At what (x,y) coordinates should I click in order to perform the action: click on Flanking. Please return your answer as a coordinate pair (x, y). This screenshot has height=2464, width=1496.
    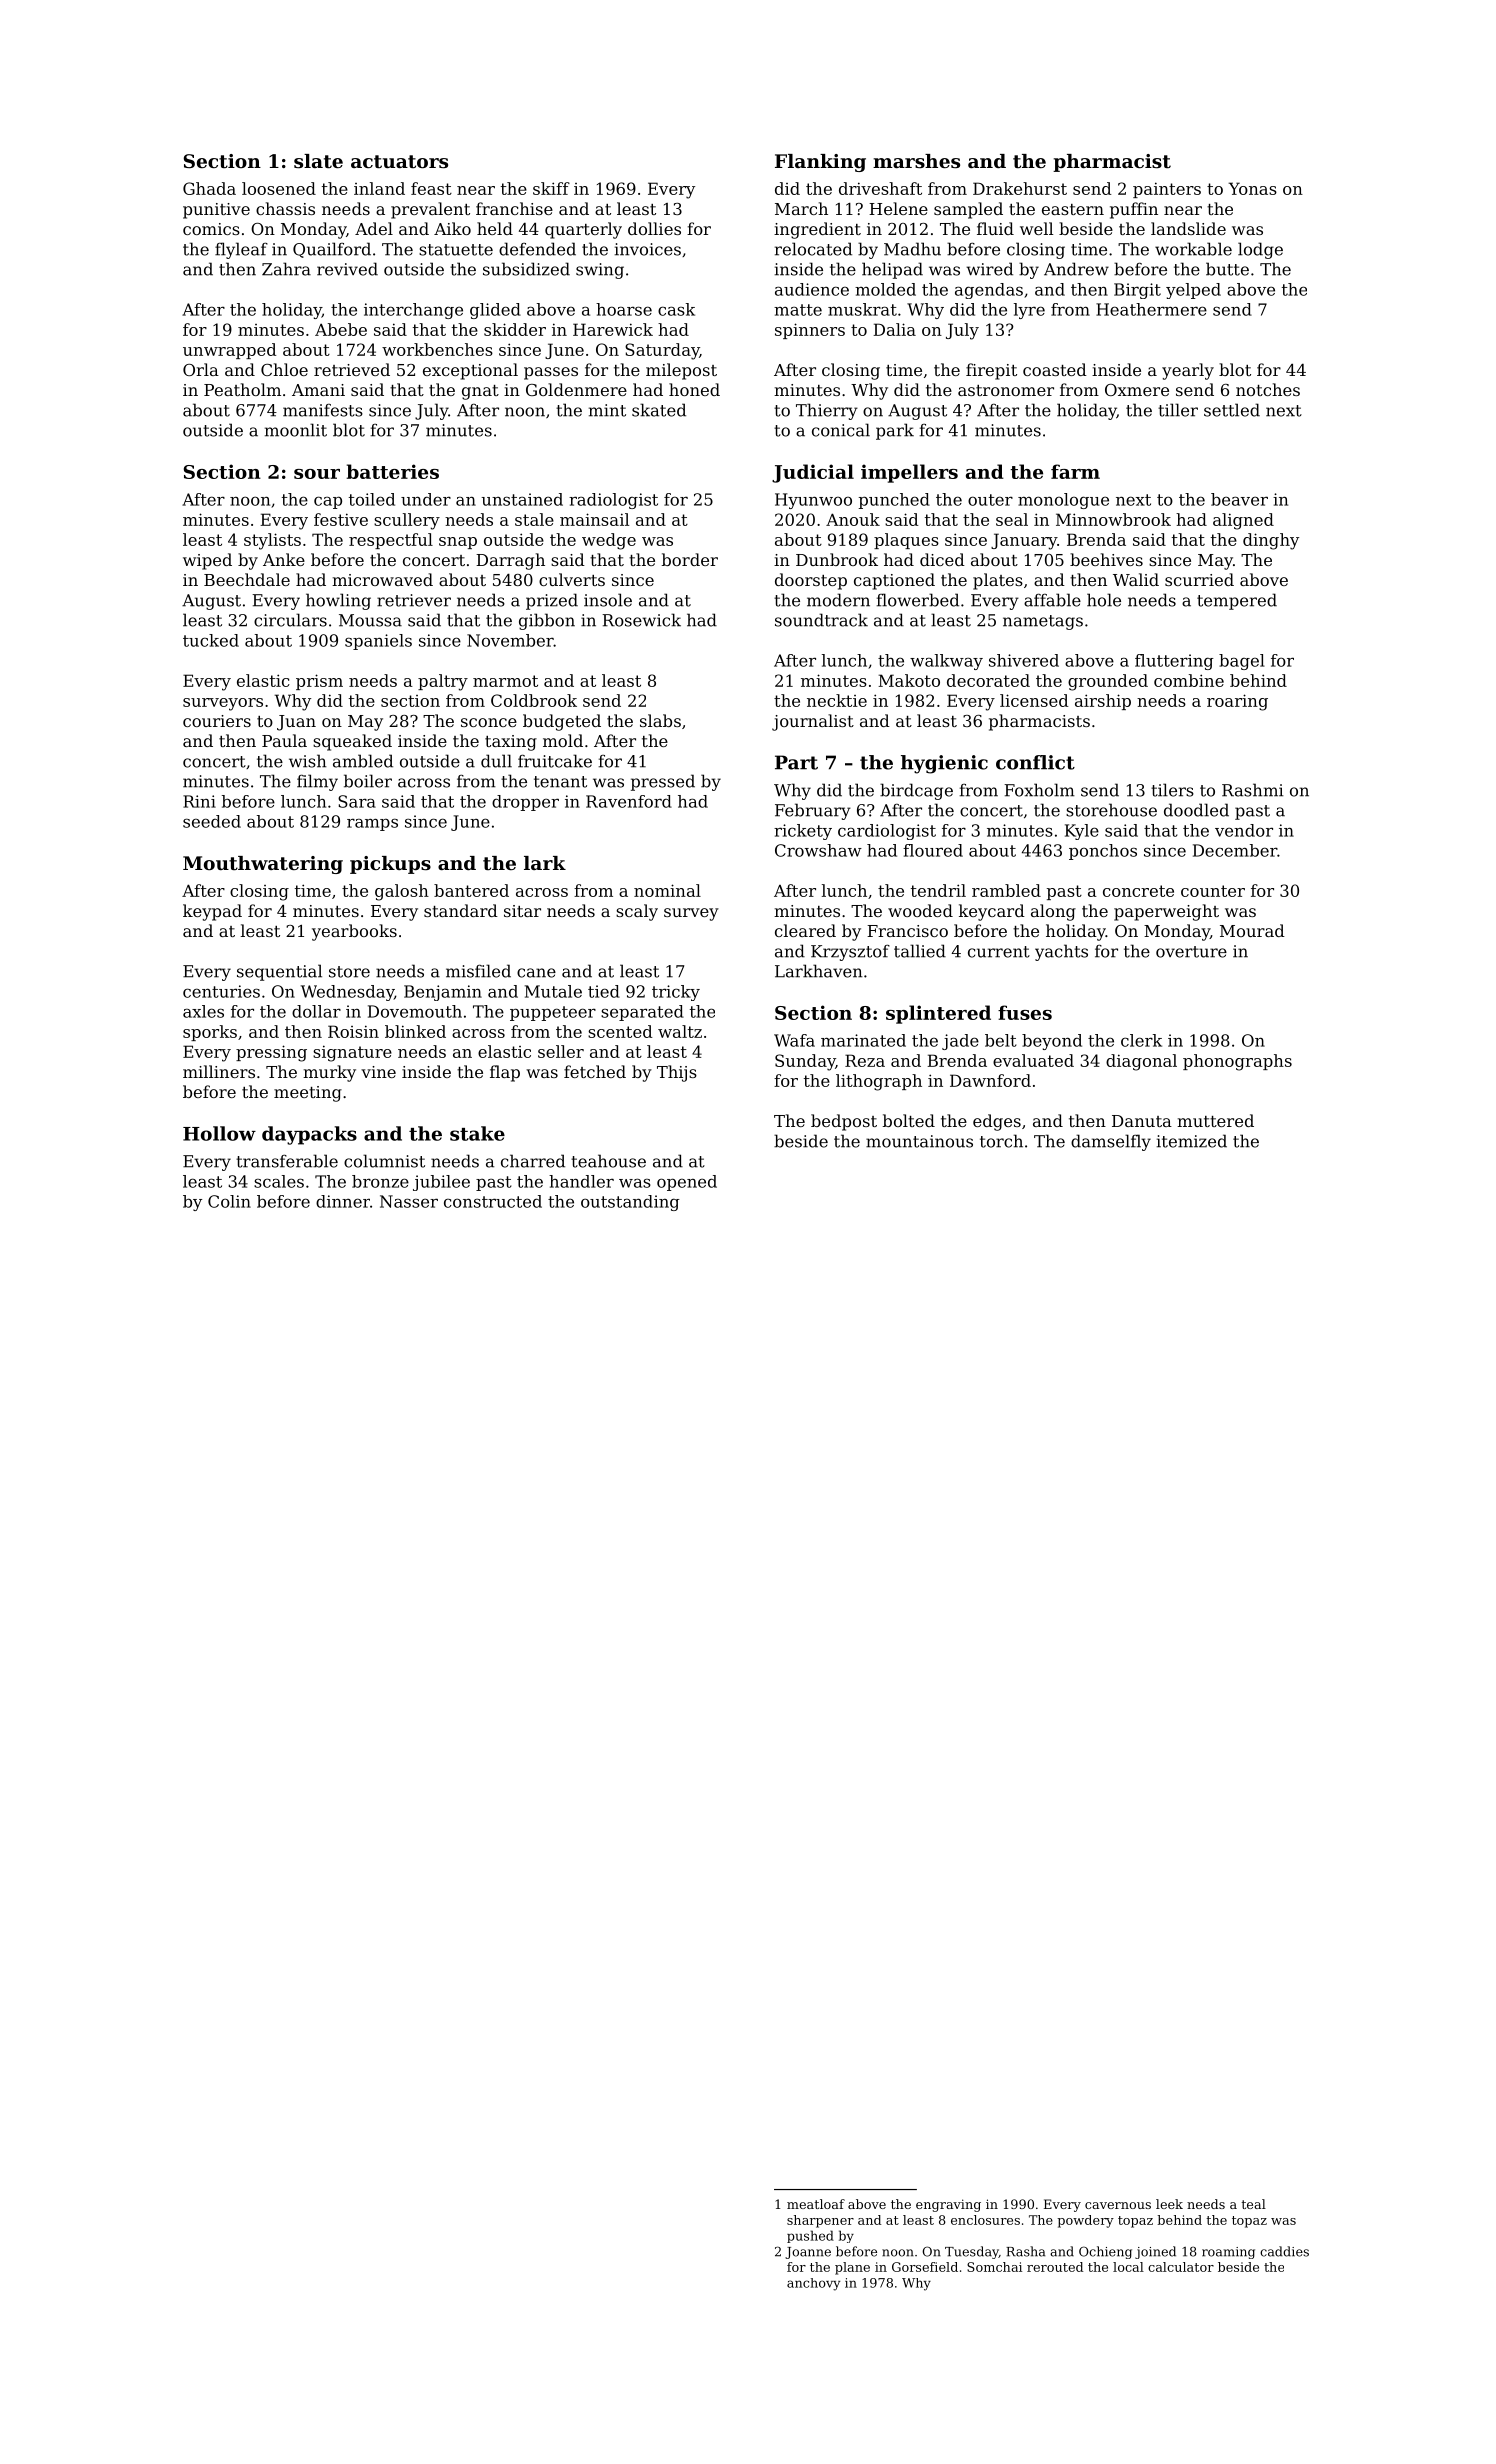
    Looking at the image, I should click on (820, 163).
